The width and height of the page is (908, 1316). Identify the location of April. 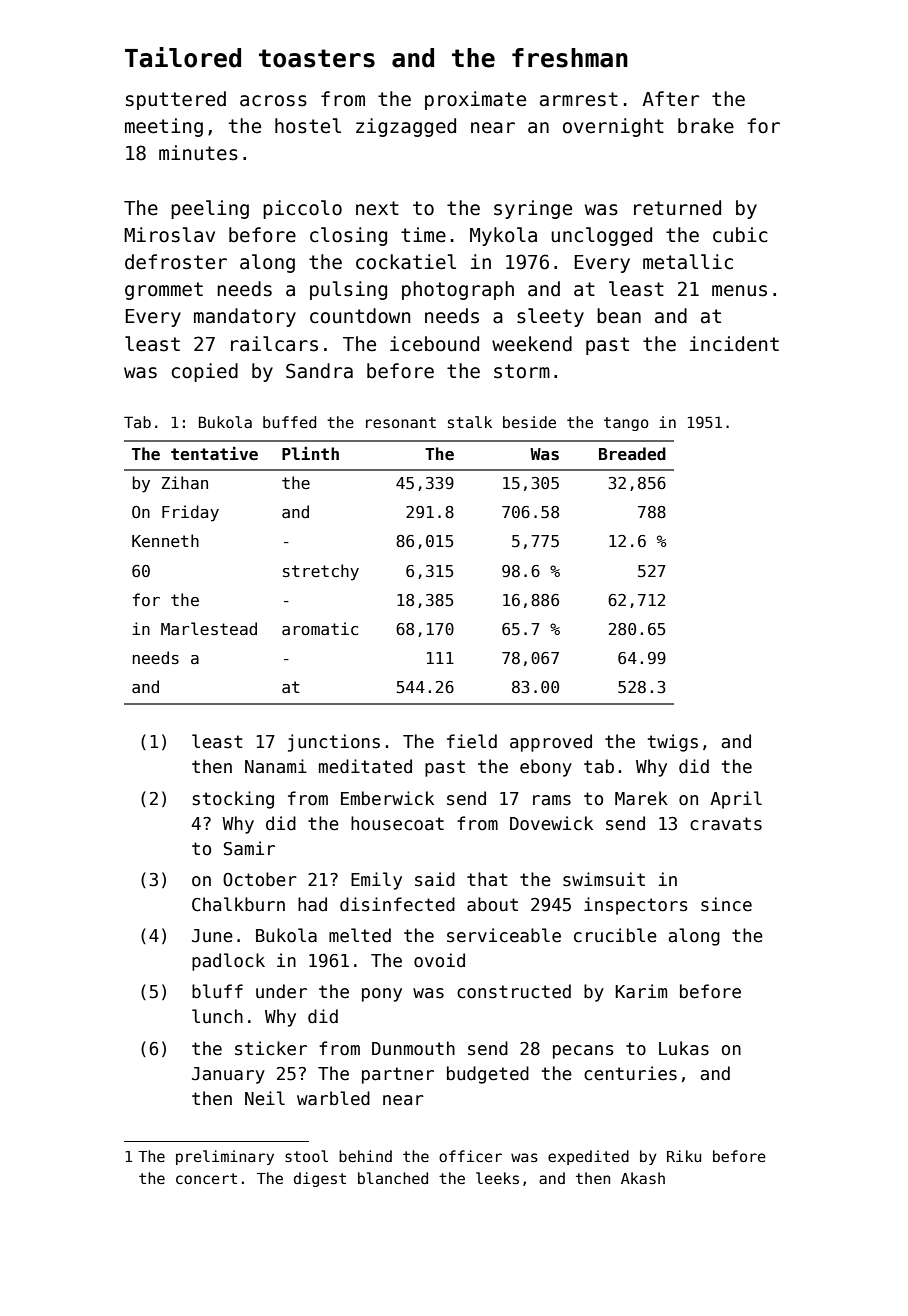
(736, 800).
